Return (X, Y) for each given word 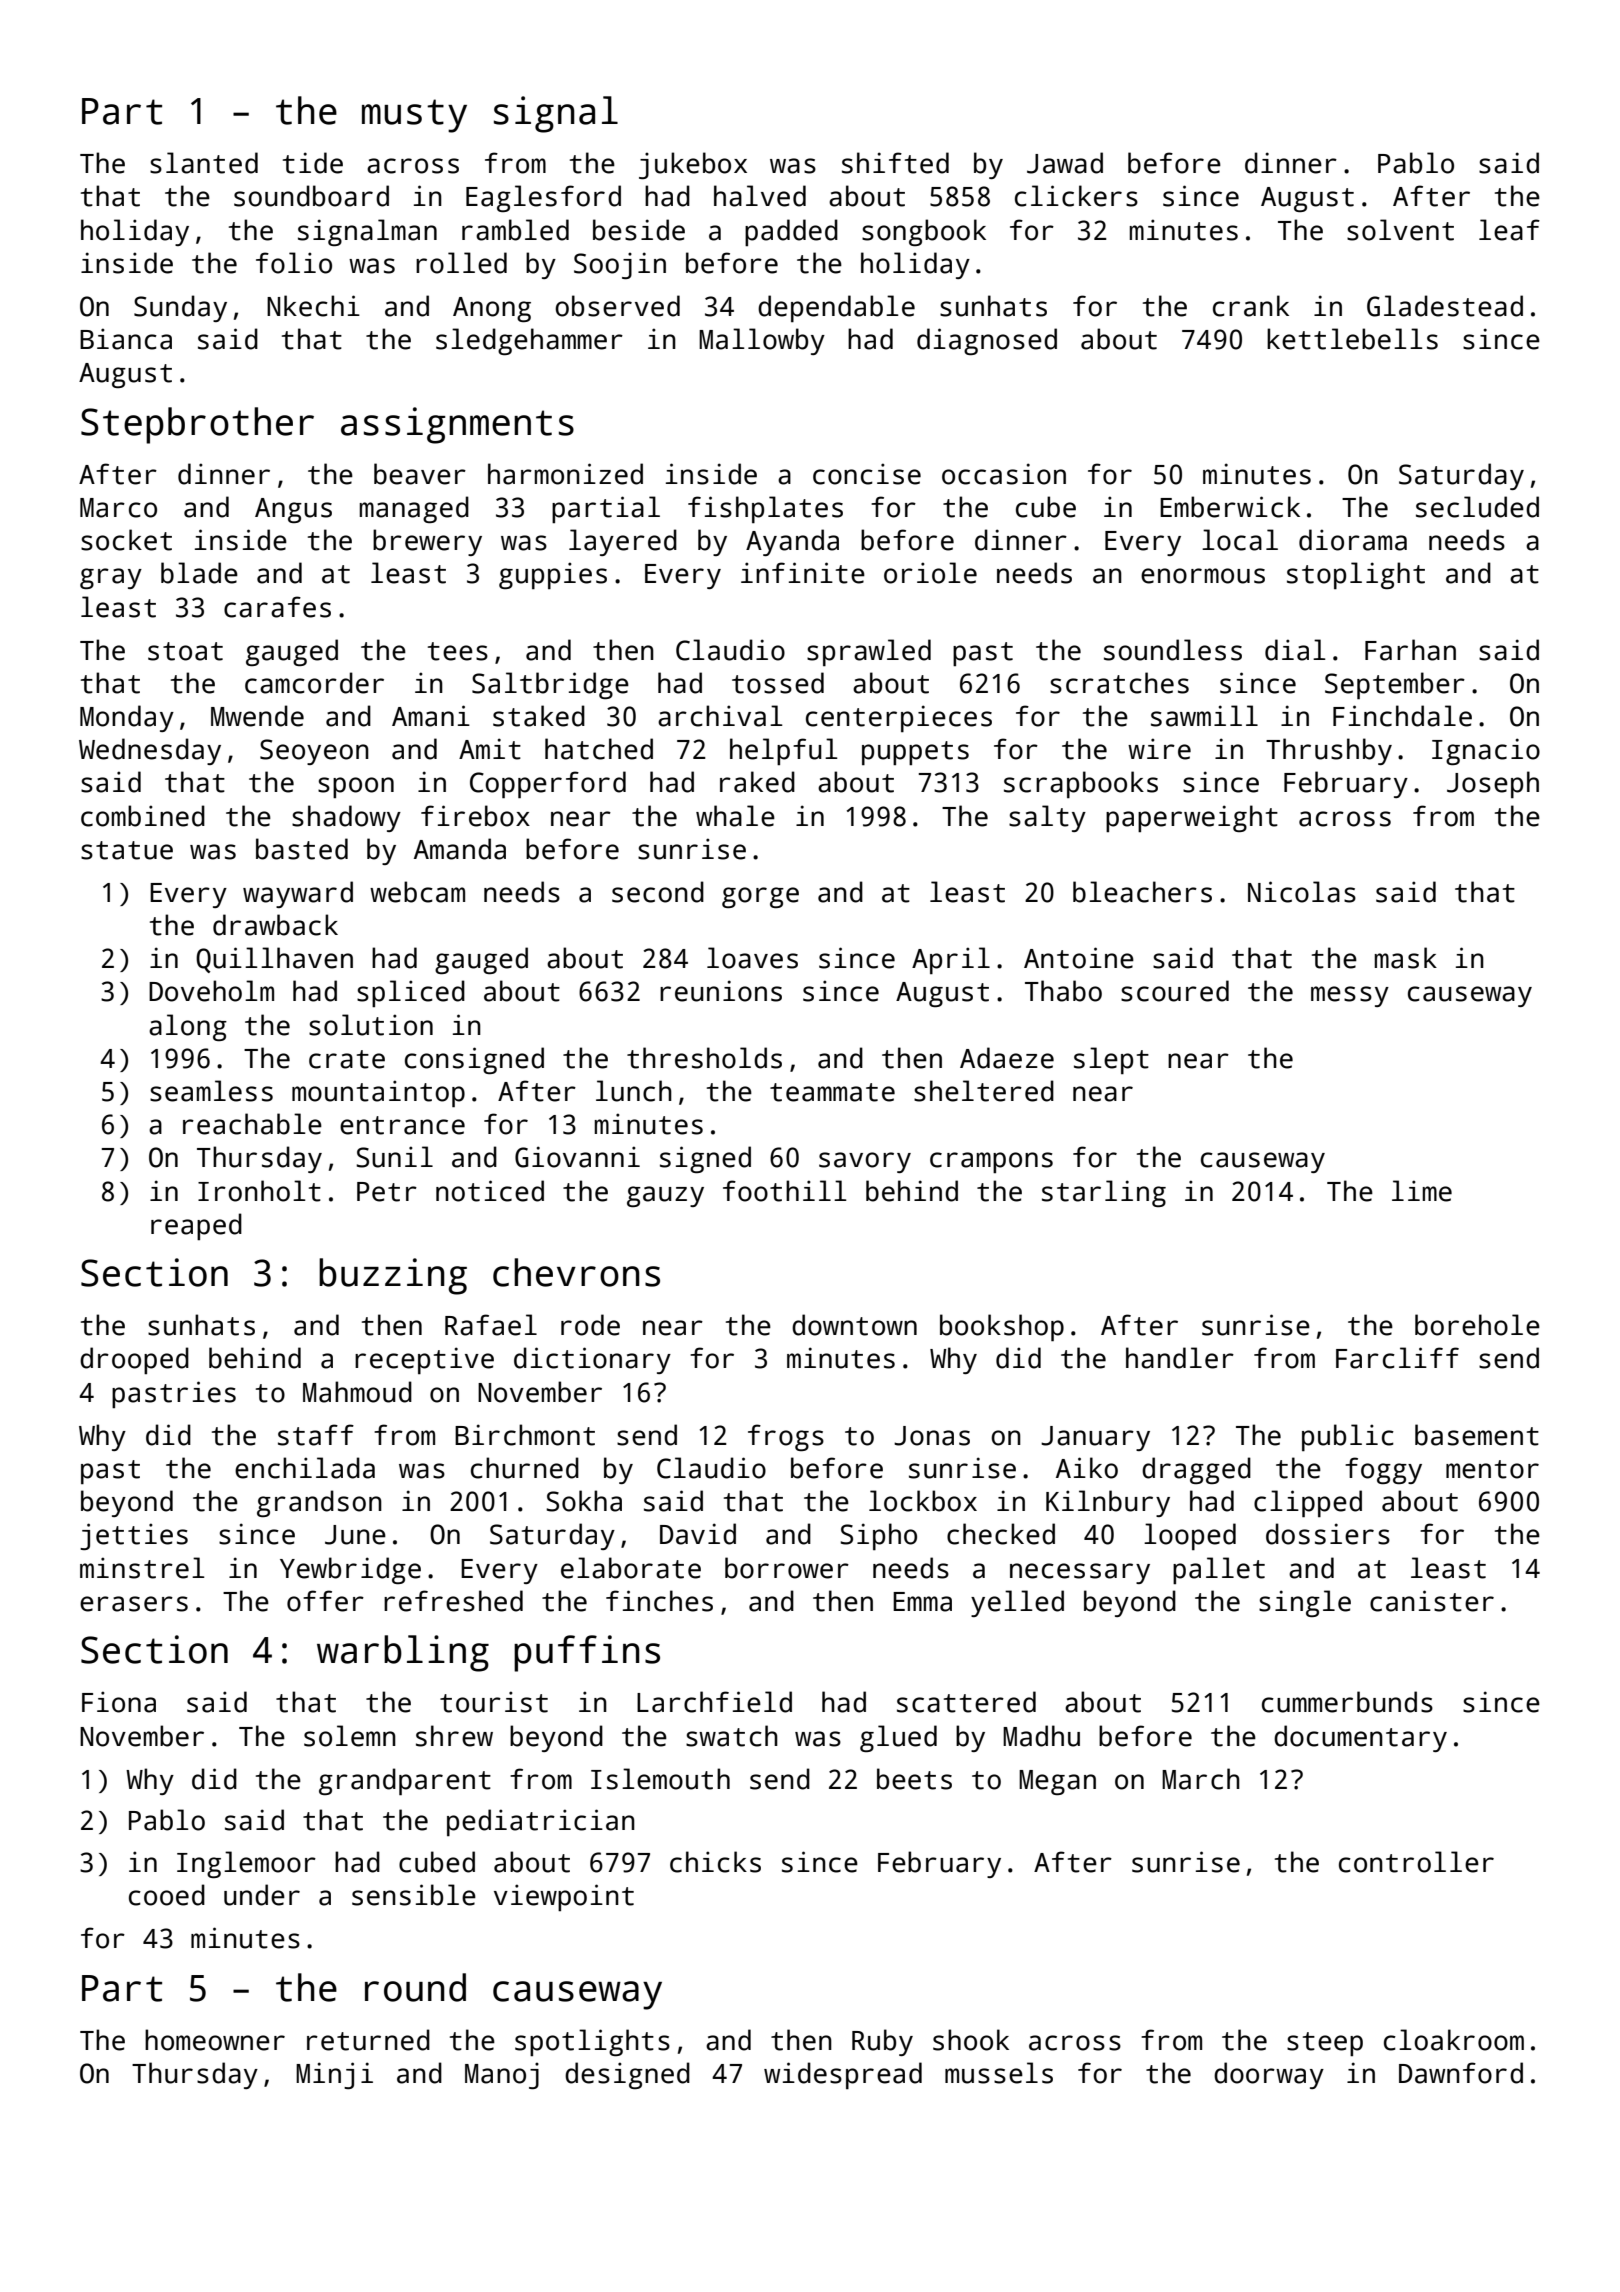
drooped (134, 1360)
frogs (786, 1437)
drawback (275, 925)
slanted (204, 163)
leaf (1509, 230)
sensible (414, 1895)
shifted (895, 163)
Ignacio (1486, 751)
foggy (1383, 1470)
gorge (760, 897)
